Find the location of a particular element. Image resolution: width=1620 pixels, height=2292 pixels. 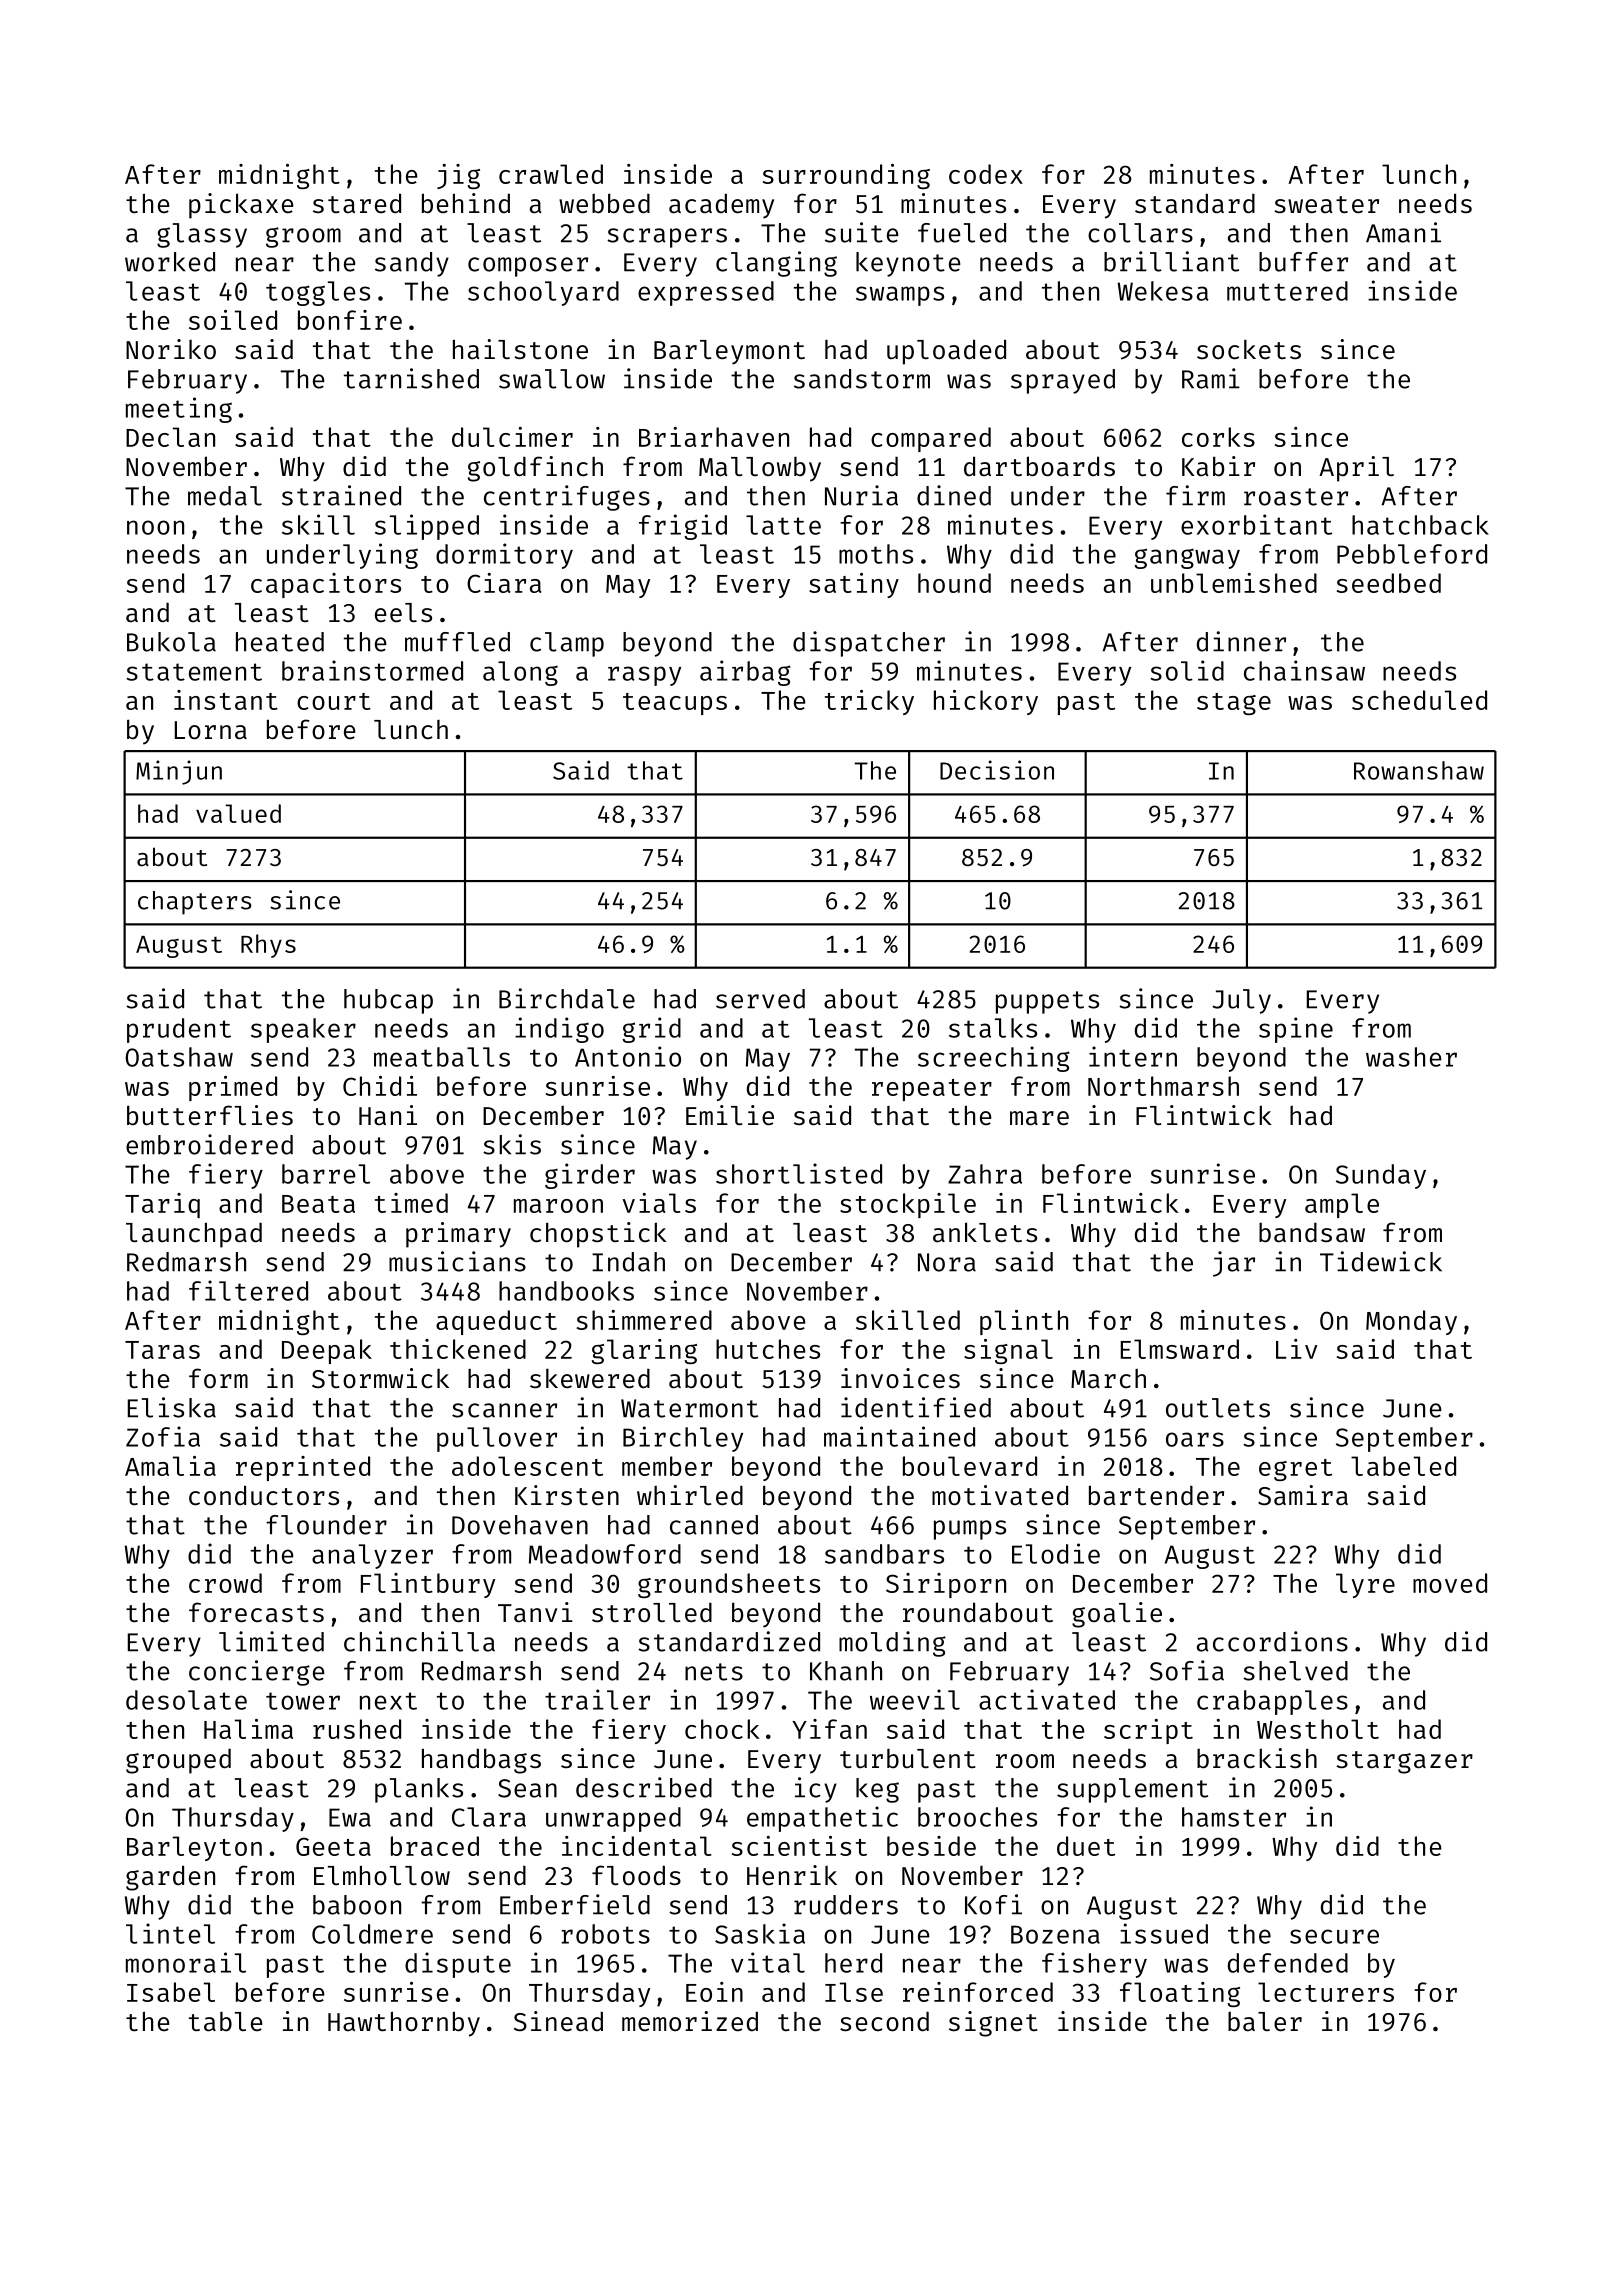

sweater is located at coordinates (1326, 205).
